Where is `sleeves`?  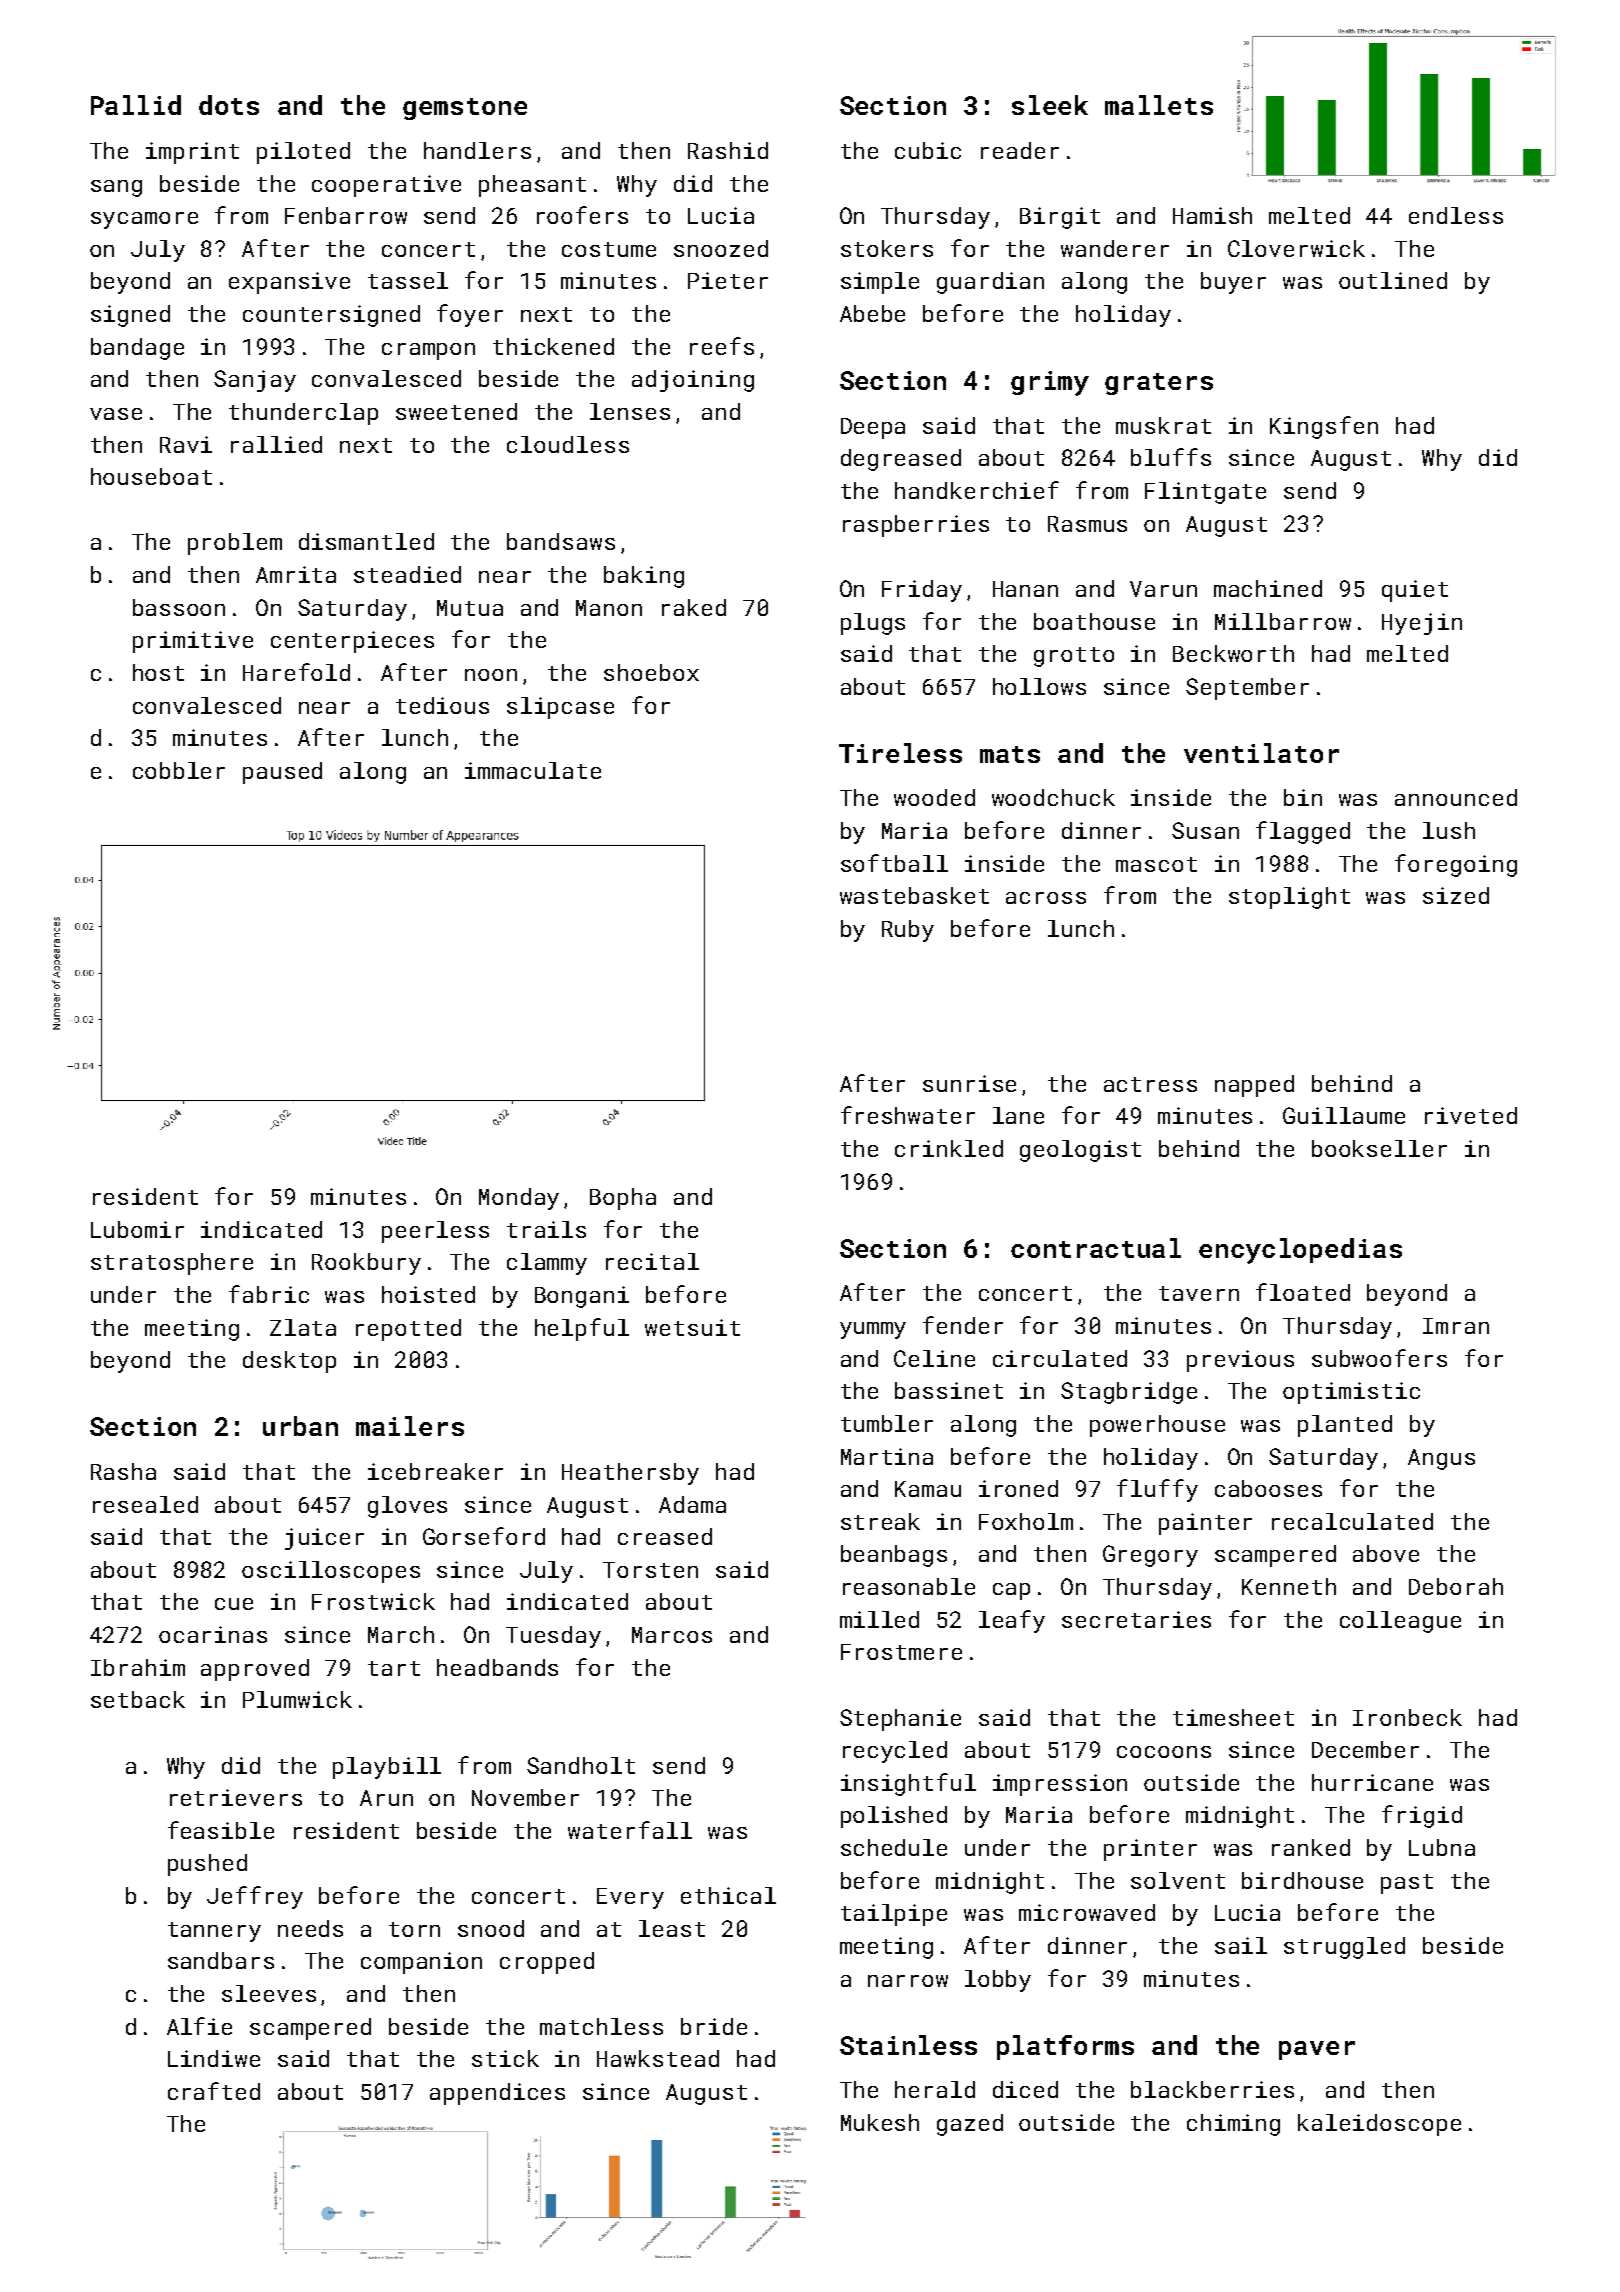
sleeves is located at coordinates (269, 1993).
